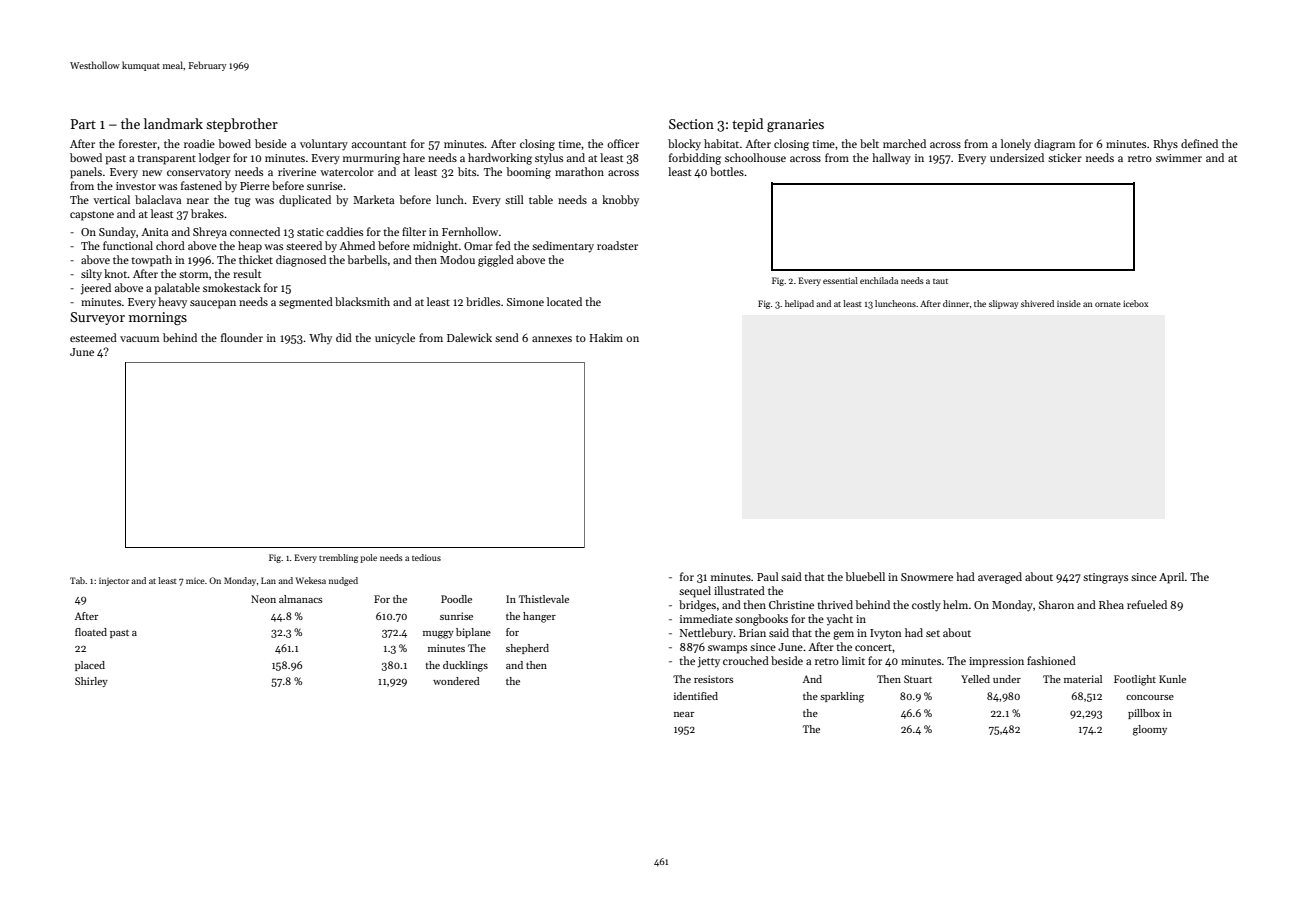  I want to click on Footlight, so click(1135, 680).
